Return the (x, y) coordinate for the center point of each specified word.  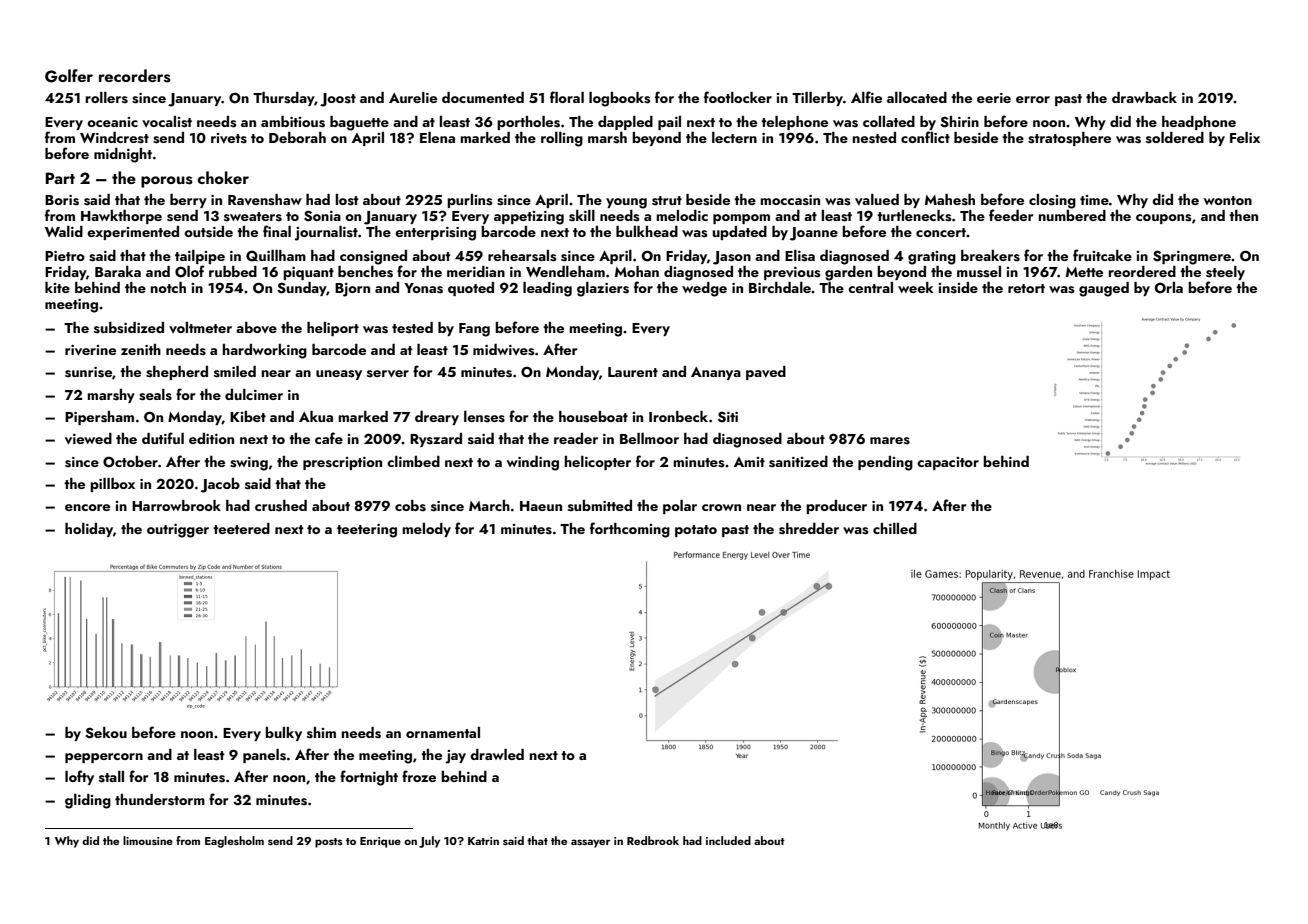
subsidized (129, 328)
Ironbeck (678, 416)
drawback (1144, 97)
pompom (741, 219)
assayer (590, 843)
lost (347, 200)
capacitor (948, 463)
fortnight (369, 778)
